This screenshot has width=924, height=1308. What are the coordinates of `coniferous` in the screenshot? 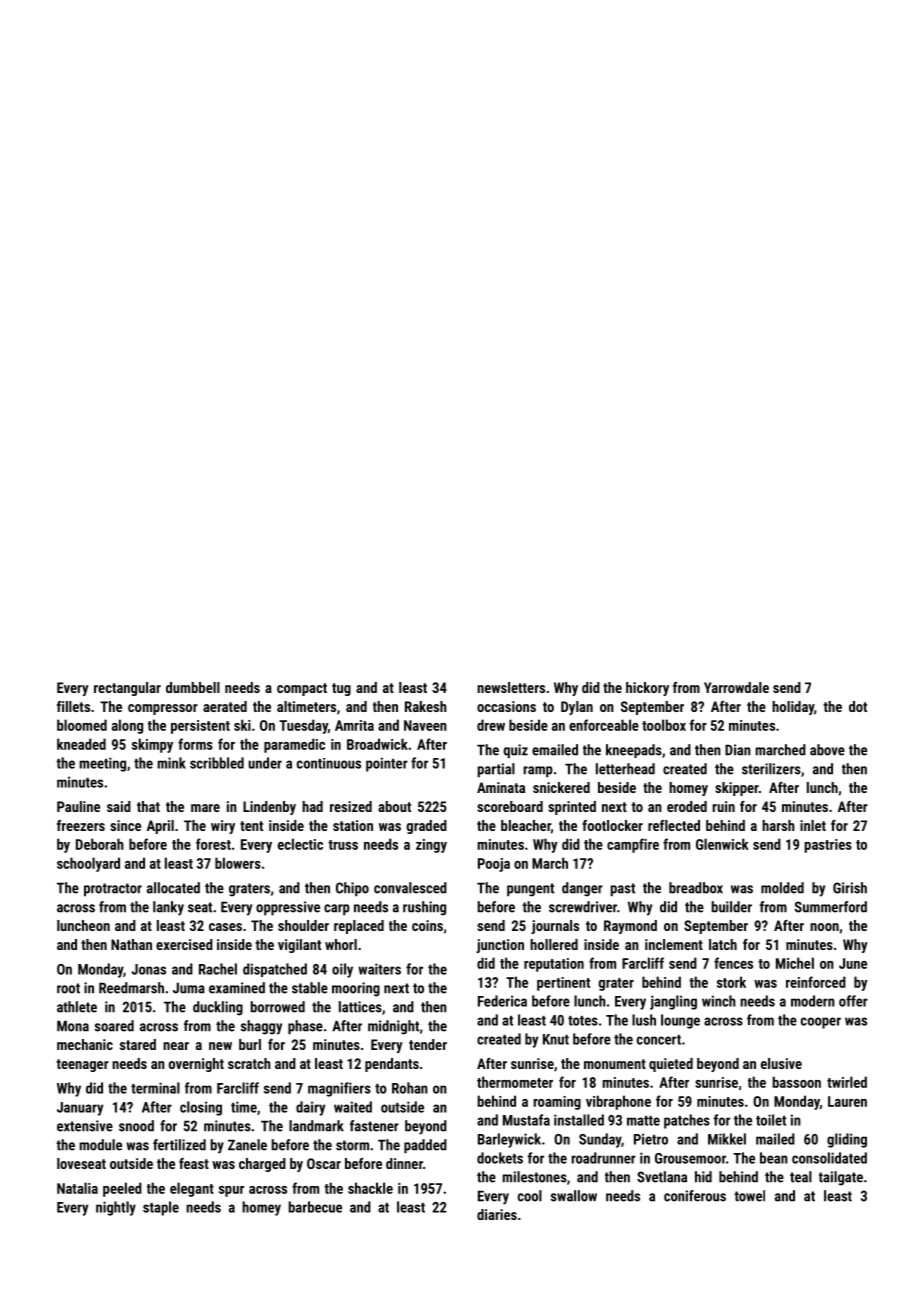 It's located at (695, 1196).
